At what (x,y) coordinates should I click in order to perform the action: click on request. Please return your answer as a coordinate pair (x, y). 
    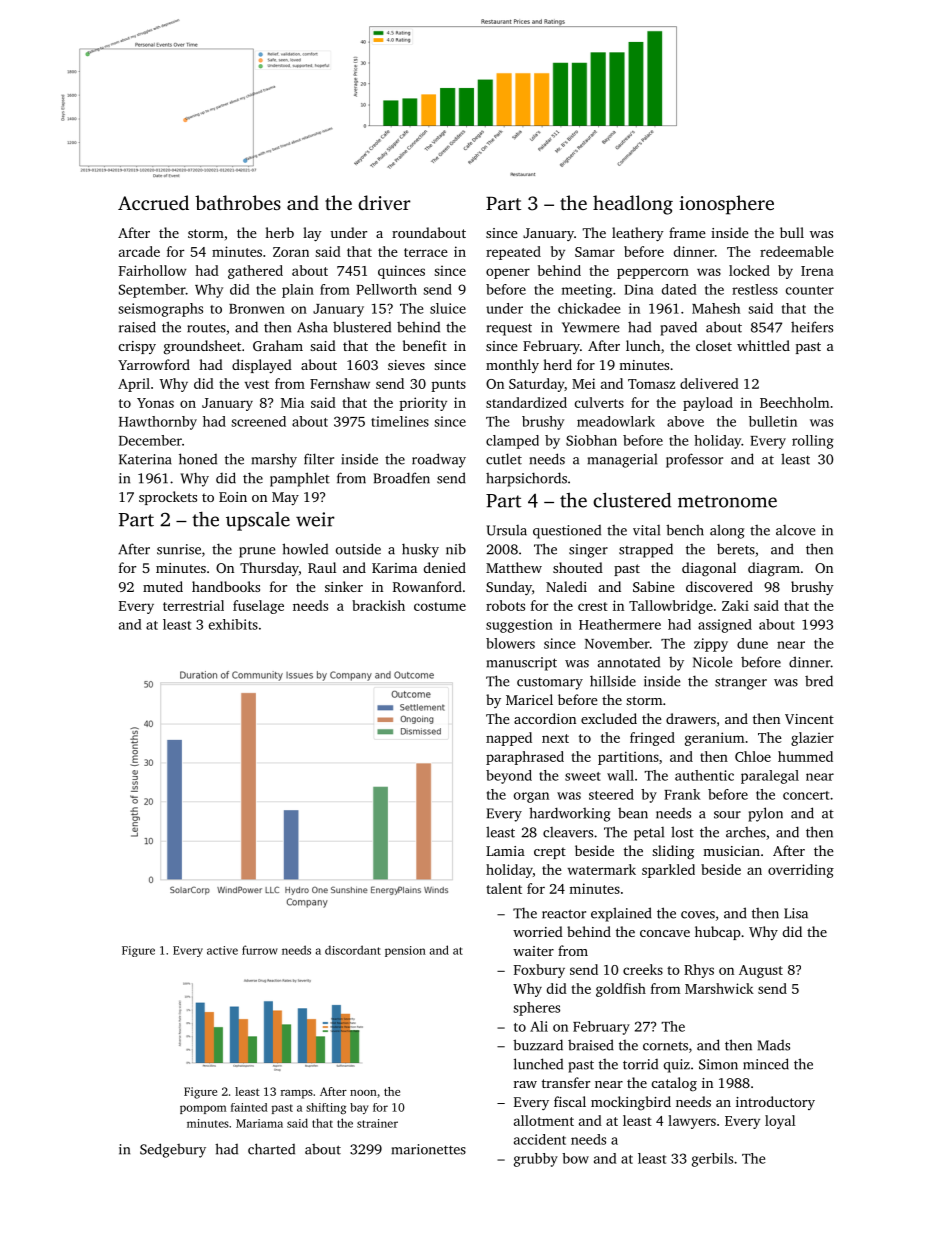
    Looking at the image, I should click on (509, 329).
